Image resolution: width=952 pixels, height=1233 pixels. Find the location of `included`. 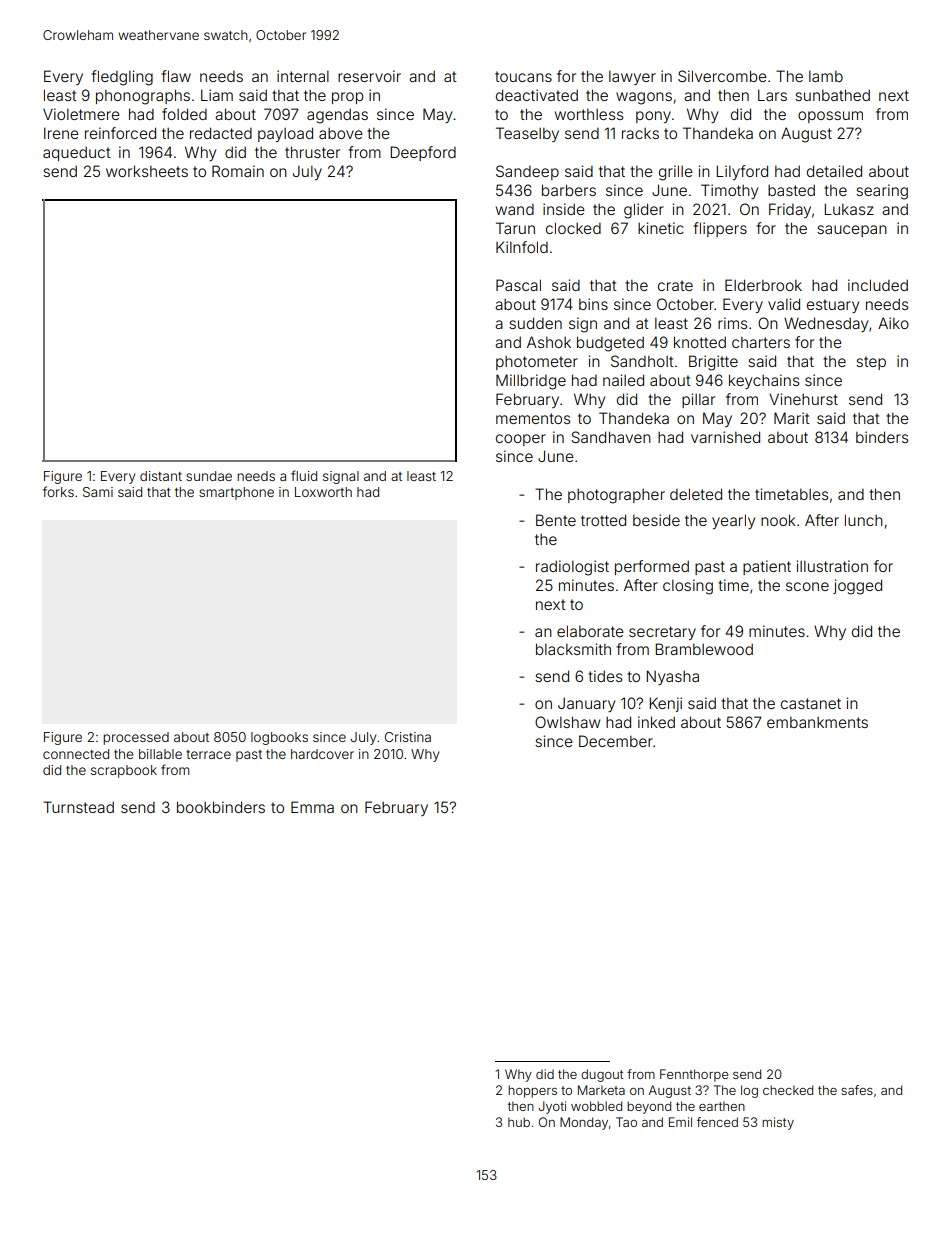

included is located at coordinates (878, 285).
